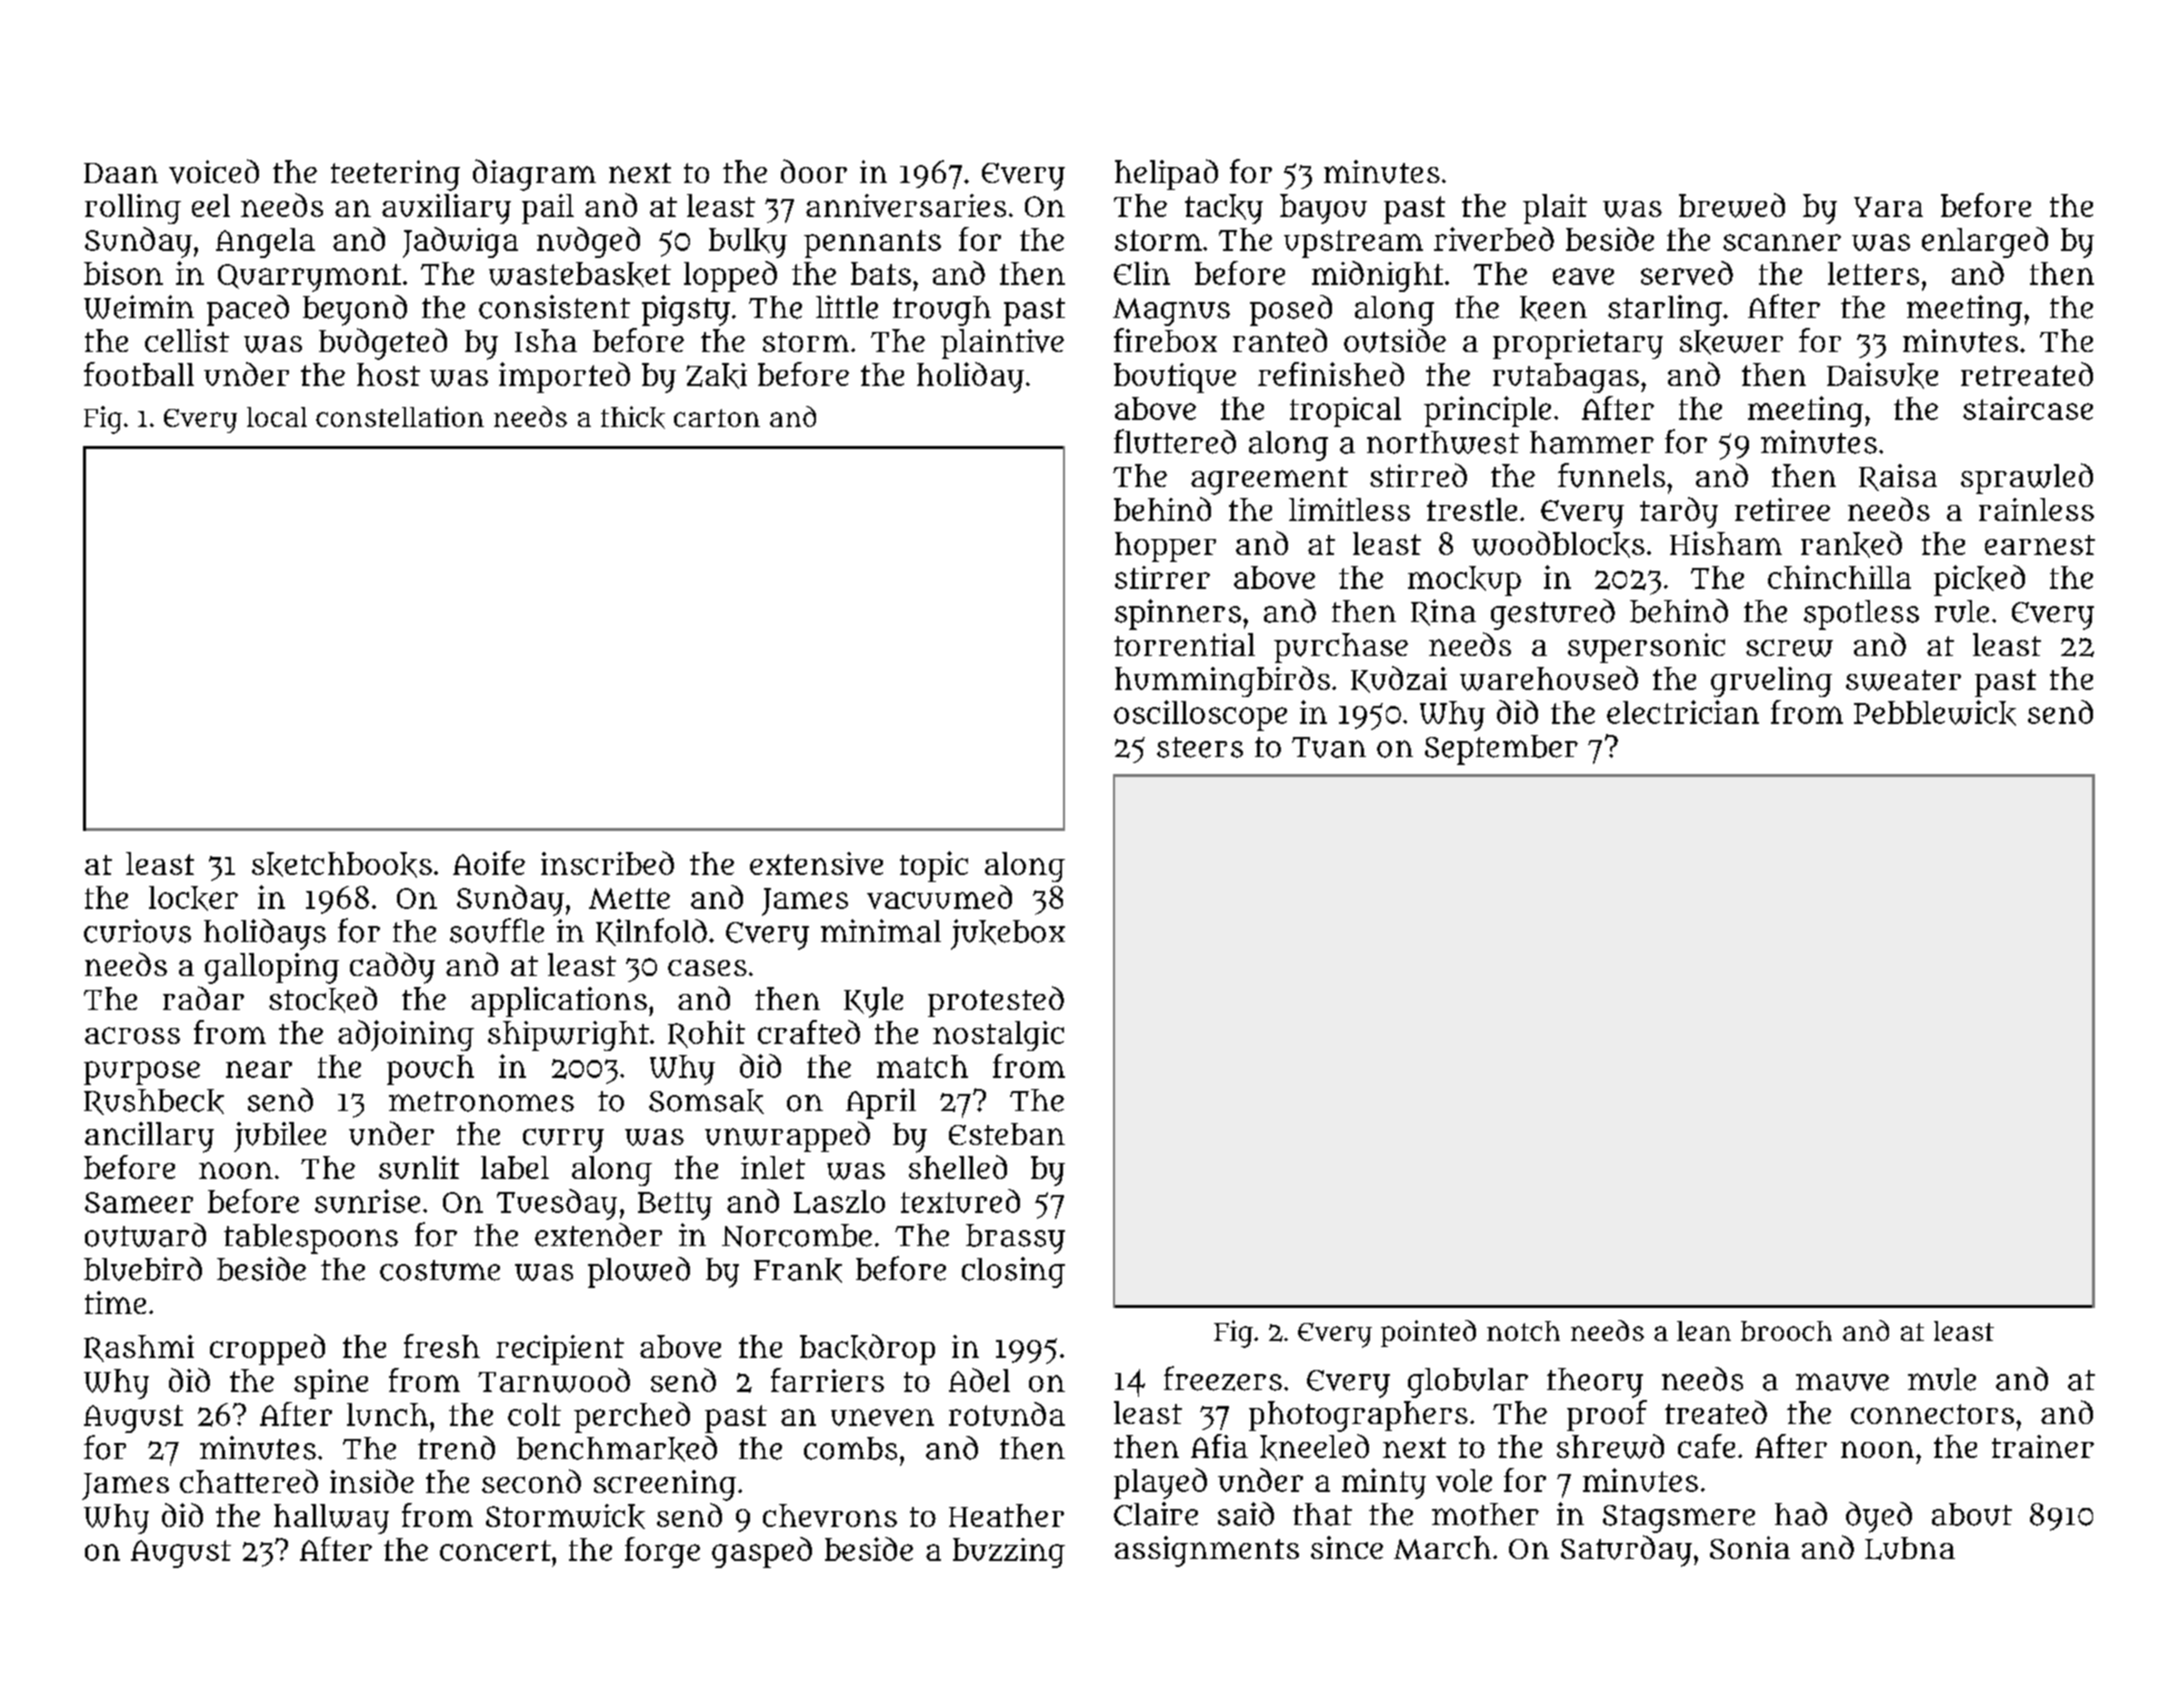 The image size is (2178, 1683). What do you see at coordinates (1223, 1378) in the screenshot?
I see `freezers` at bounding box center [1223, 1378].
